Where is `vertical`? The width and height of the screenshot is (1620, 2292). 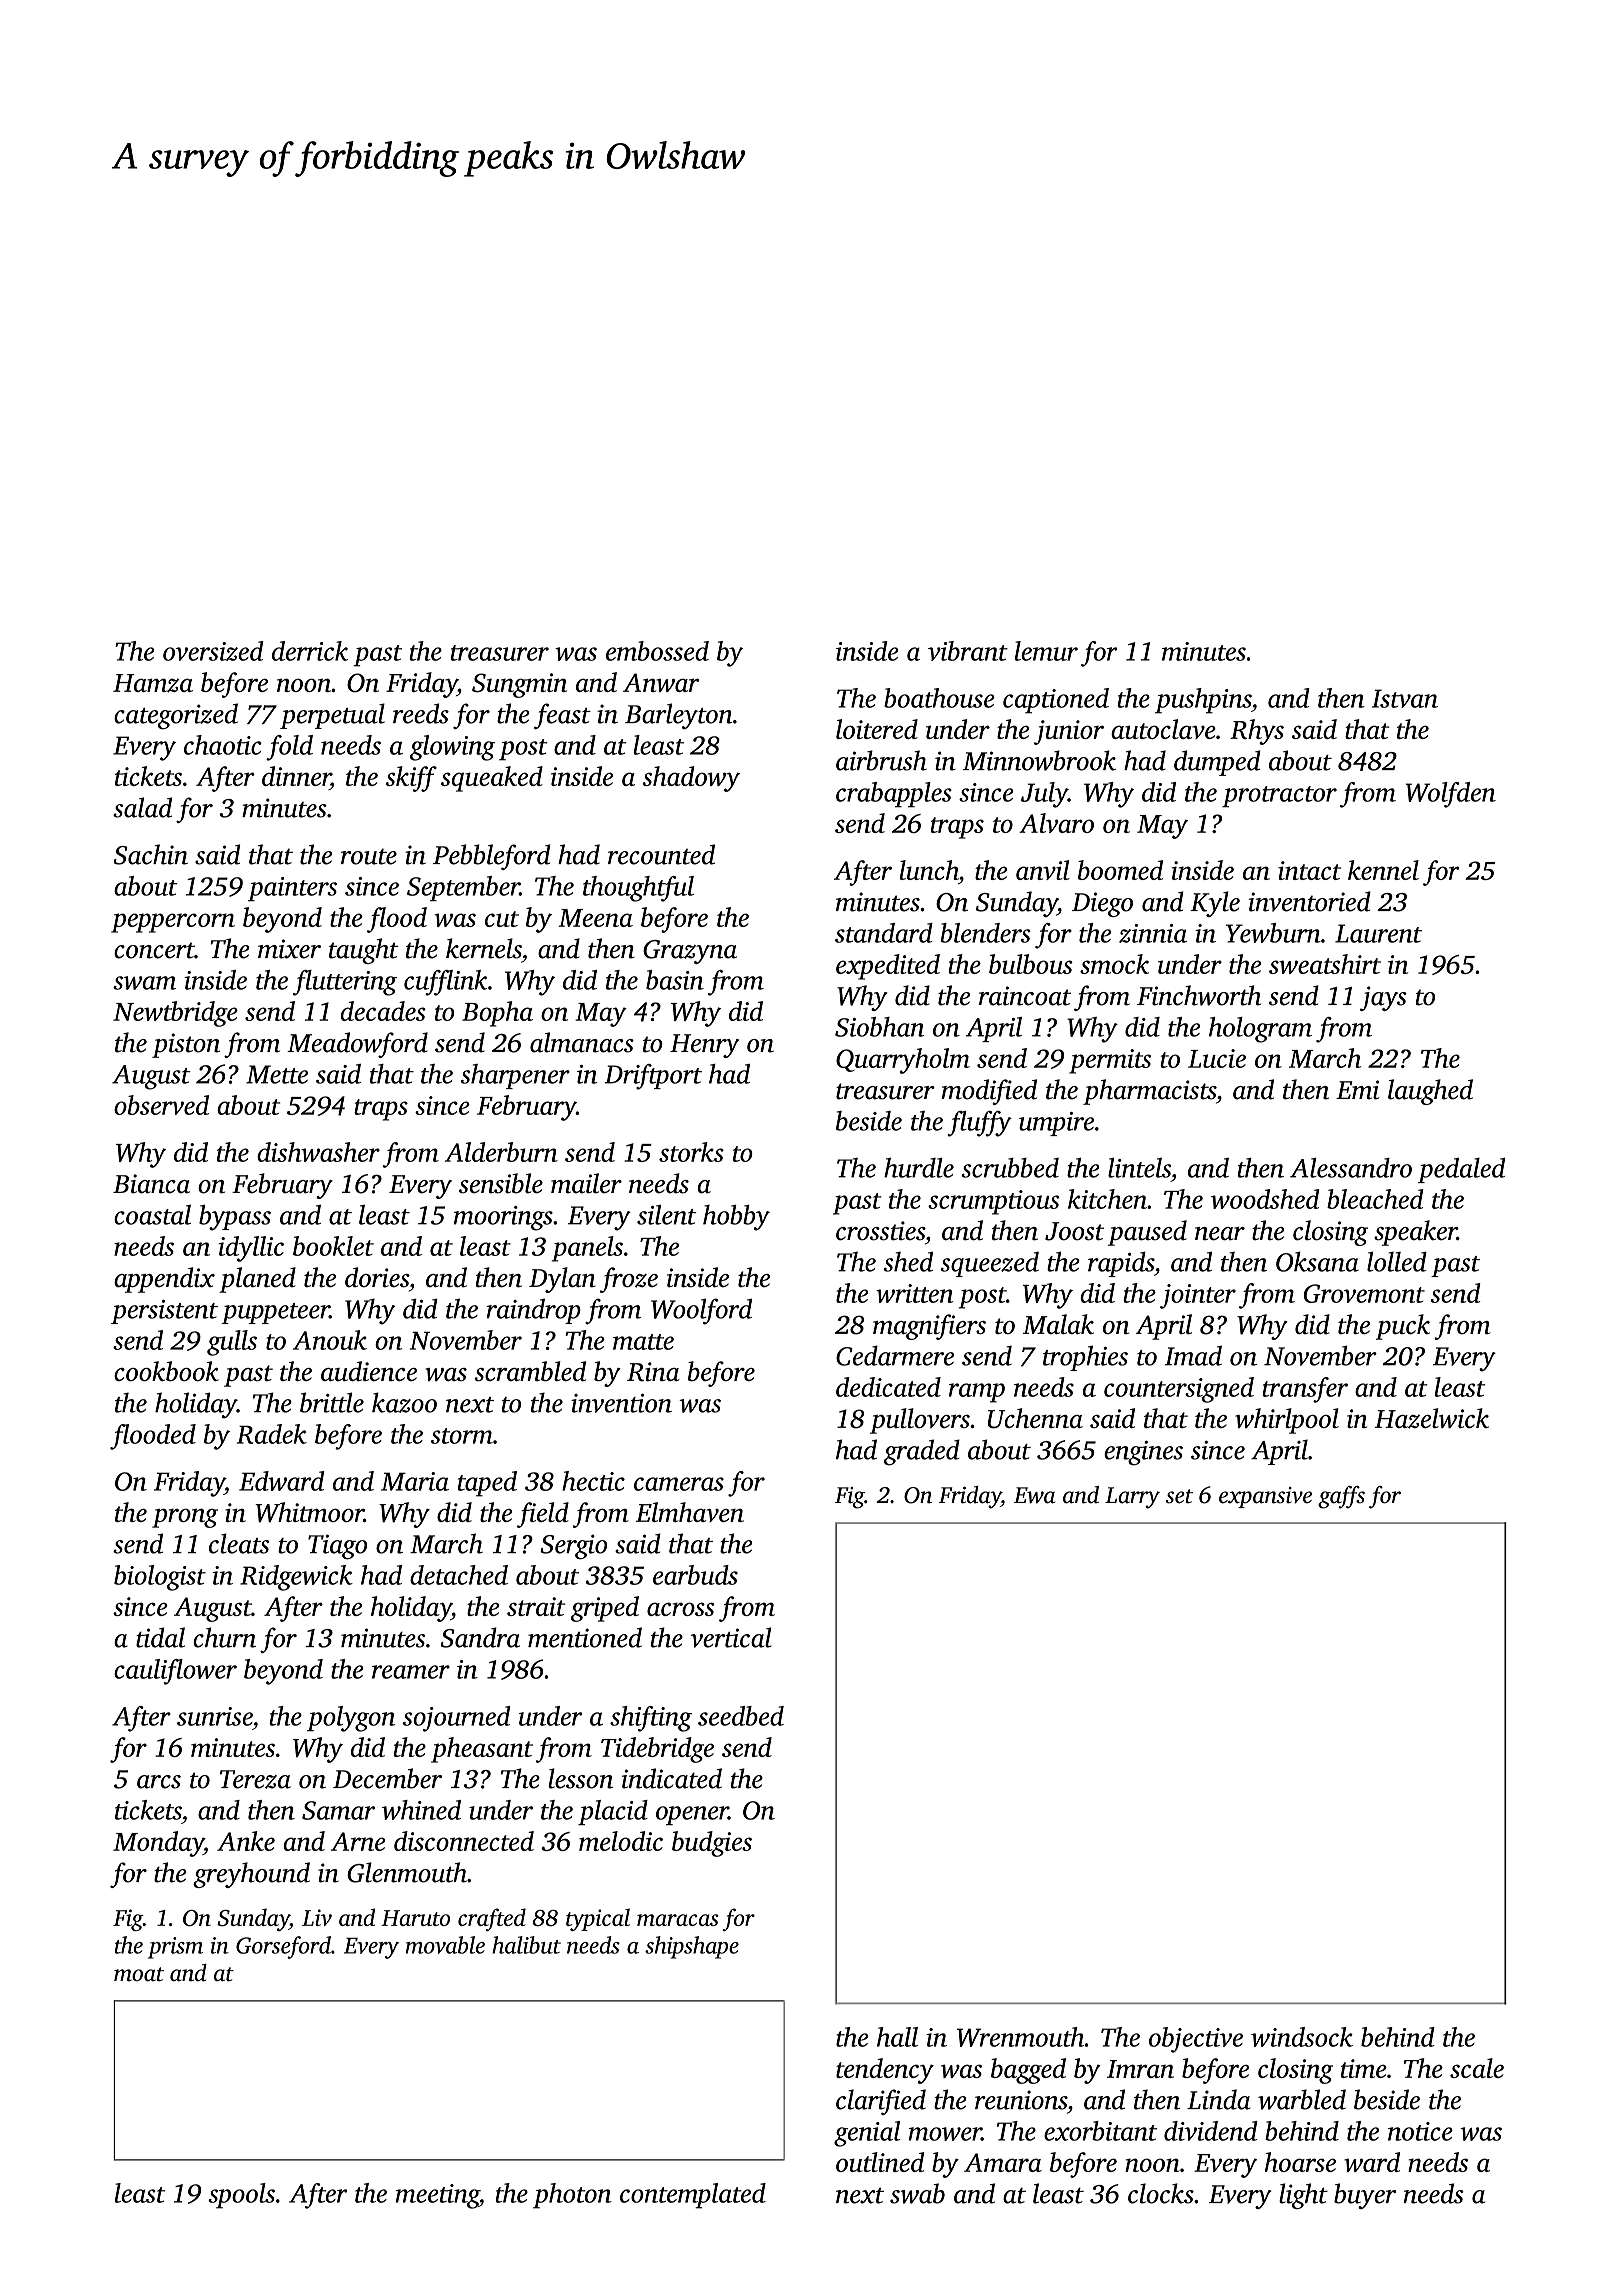
vertical is located at coordinates (731, 1637).
